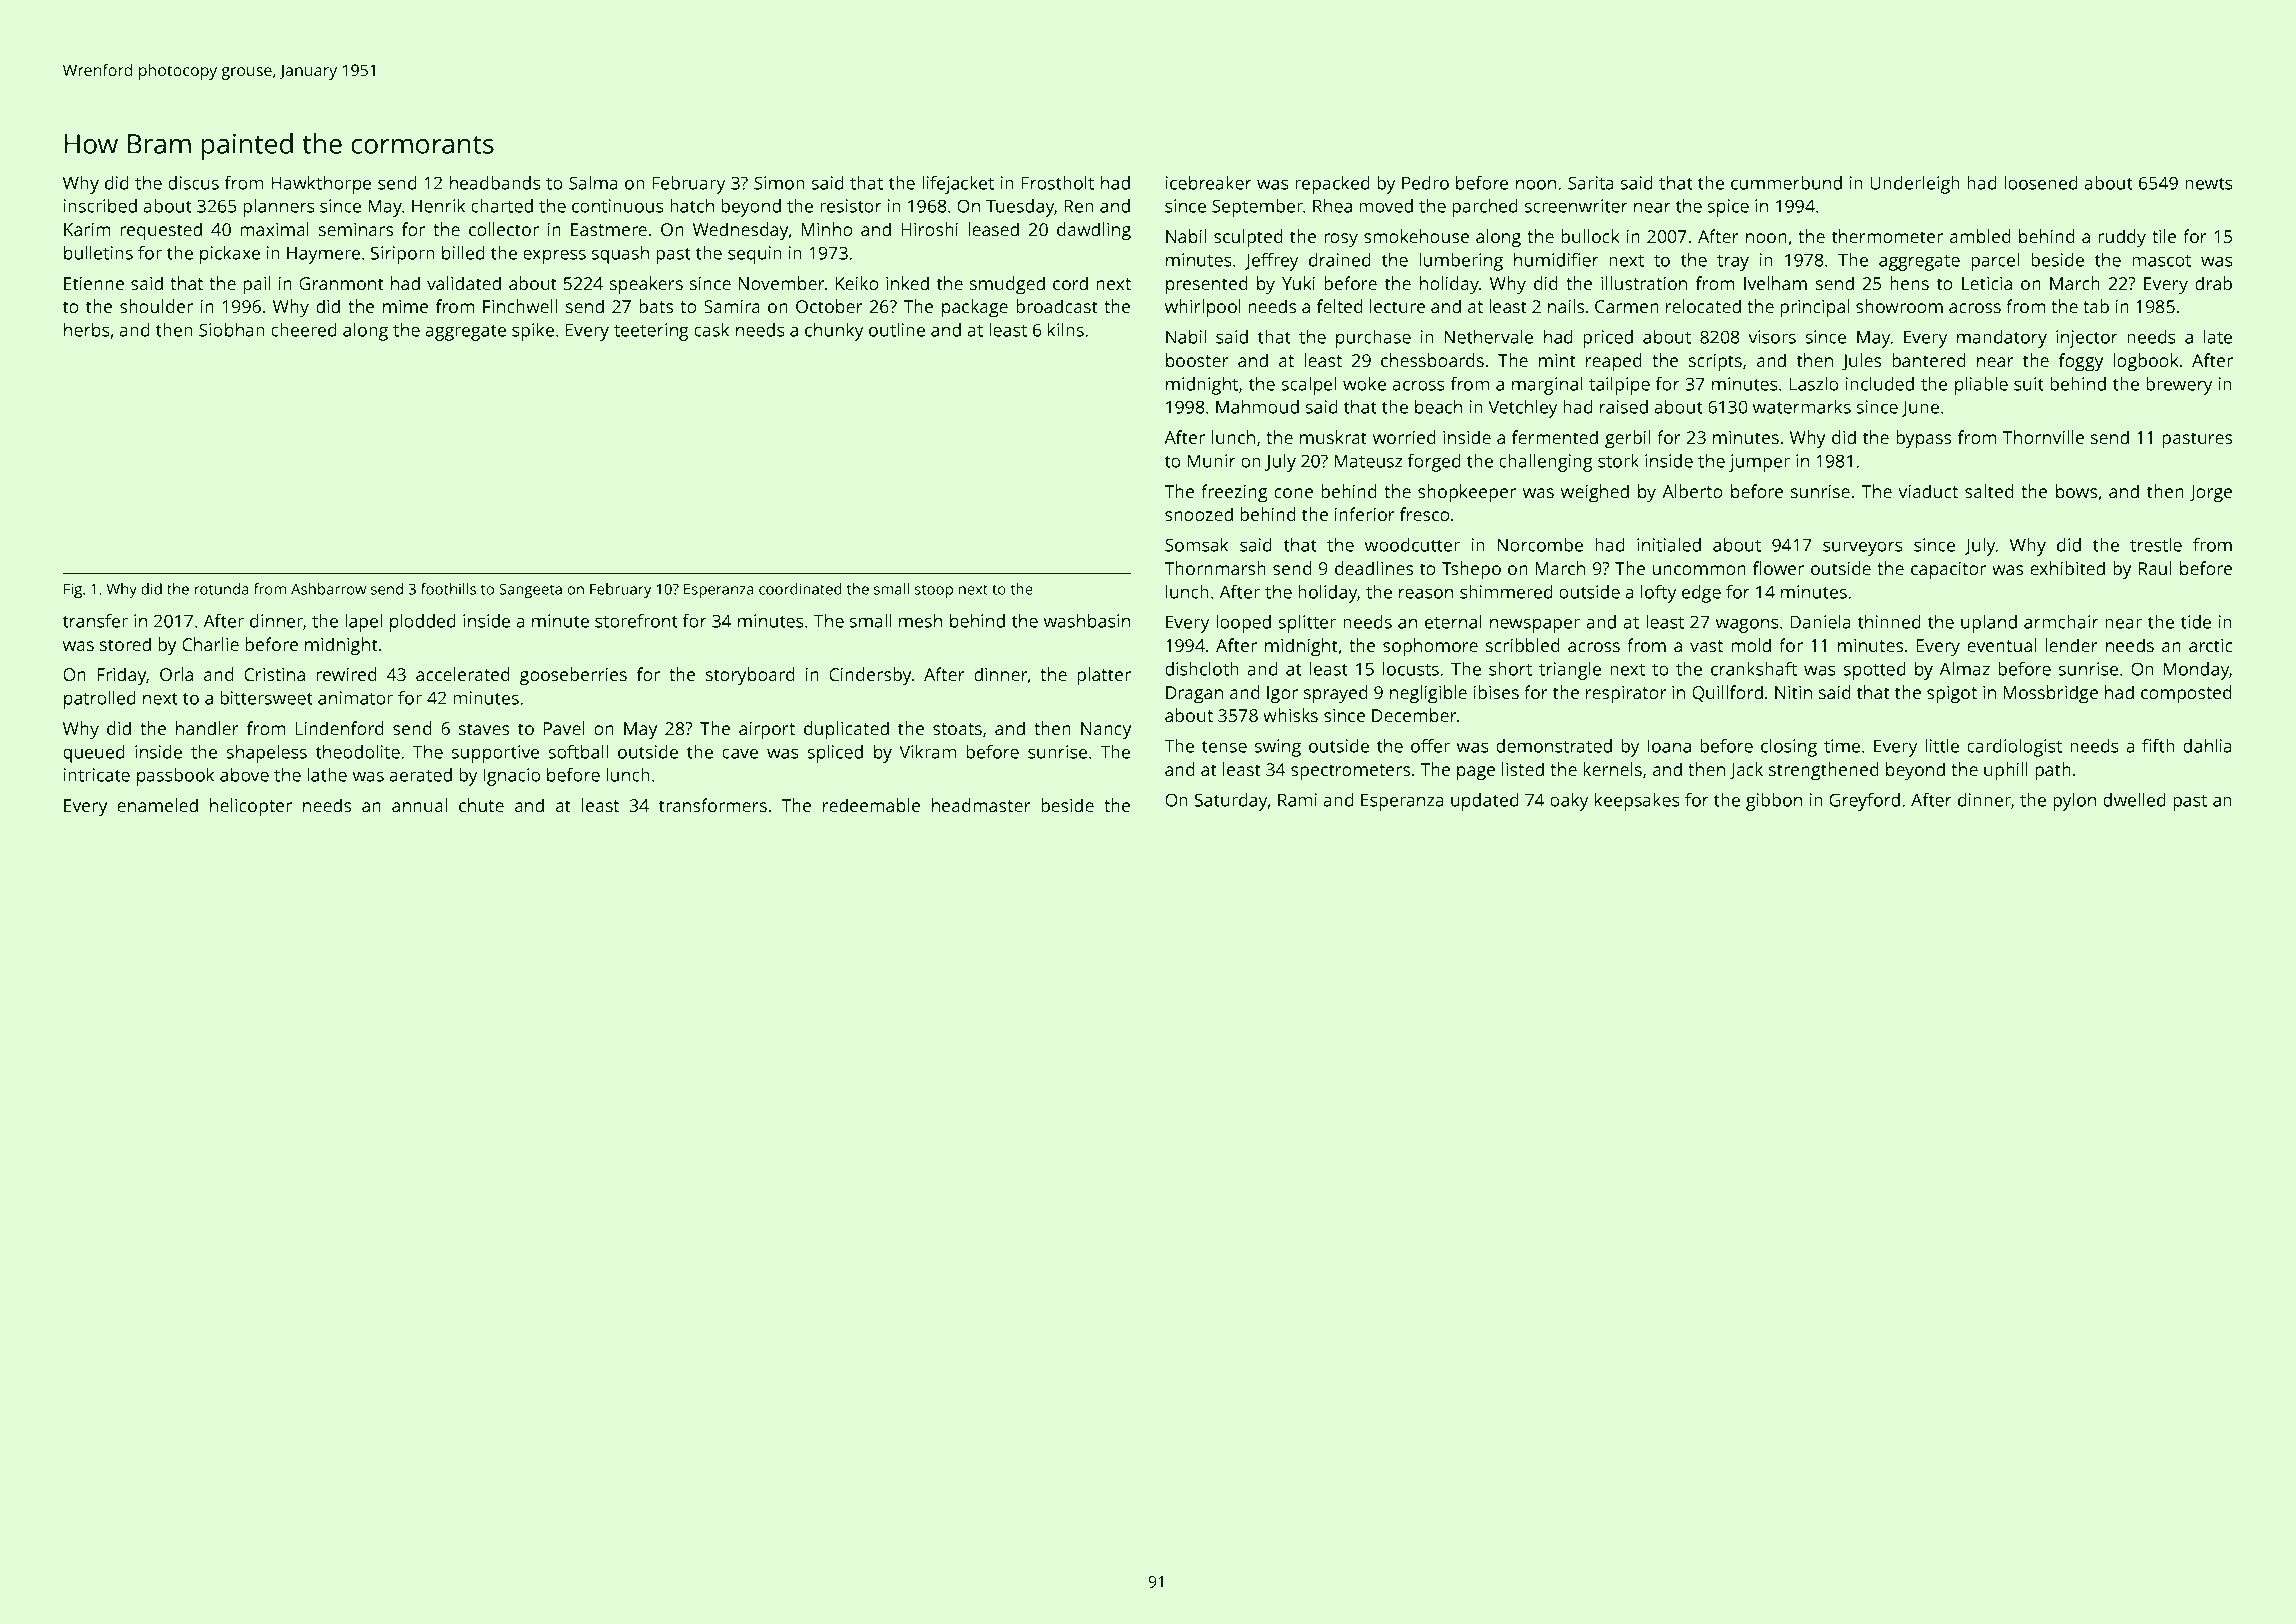 The image size is (2296, 1624). What do you see at coordinates (2074, 802) in the page?
I see `pylon` at bounding box center [2074, 802].
